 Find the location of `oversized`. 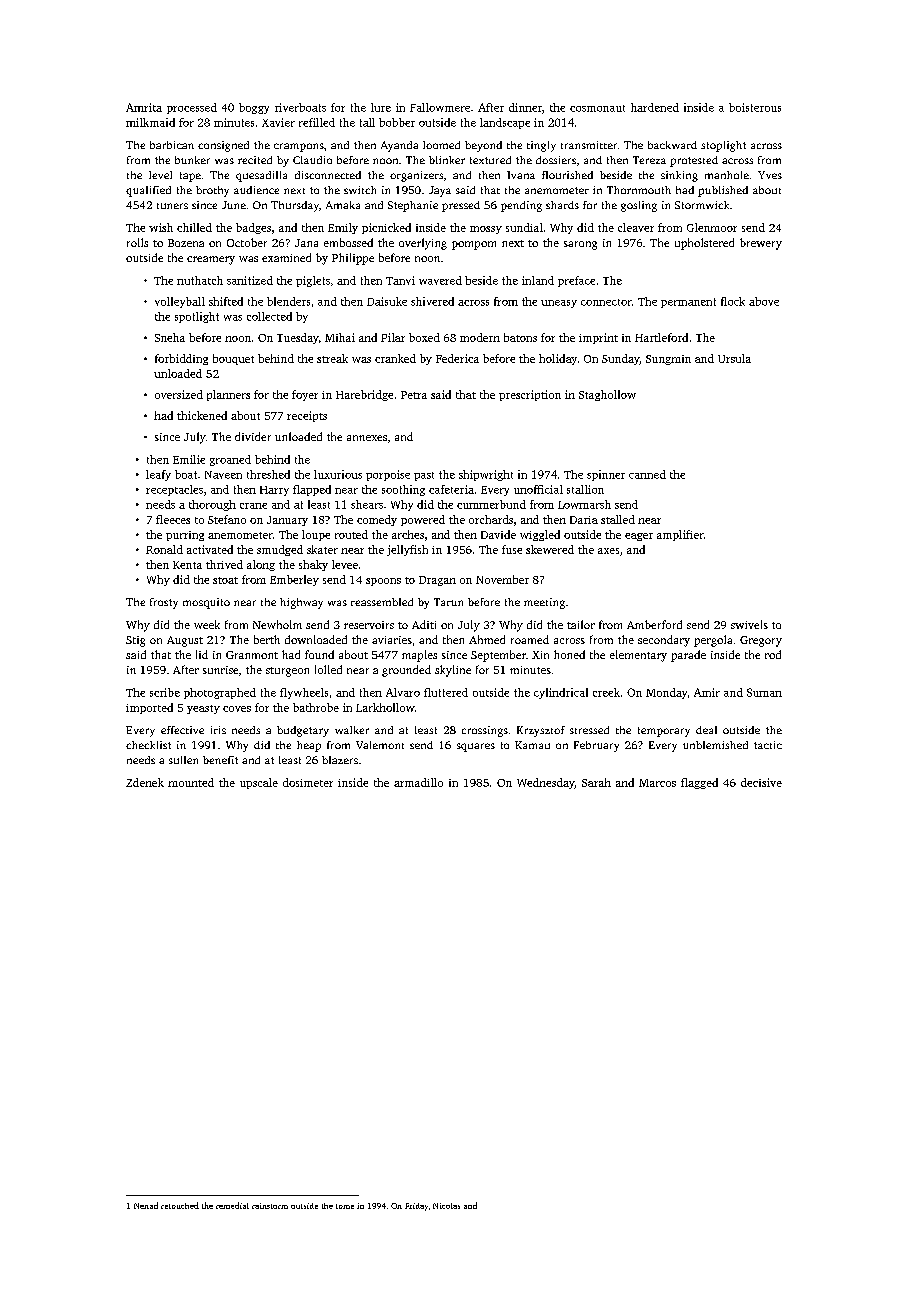

oversized is located at coordinates (179, 394).
